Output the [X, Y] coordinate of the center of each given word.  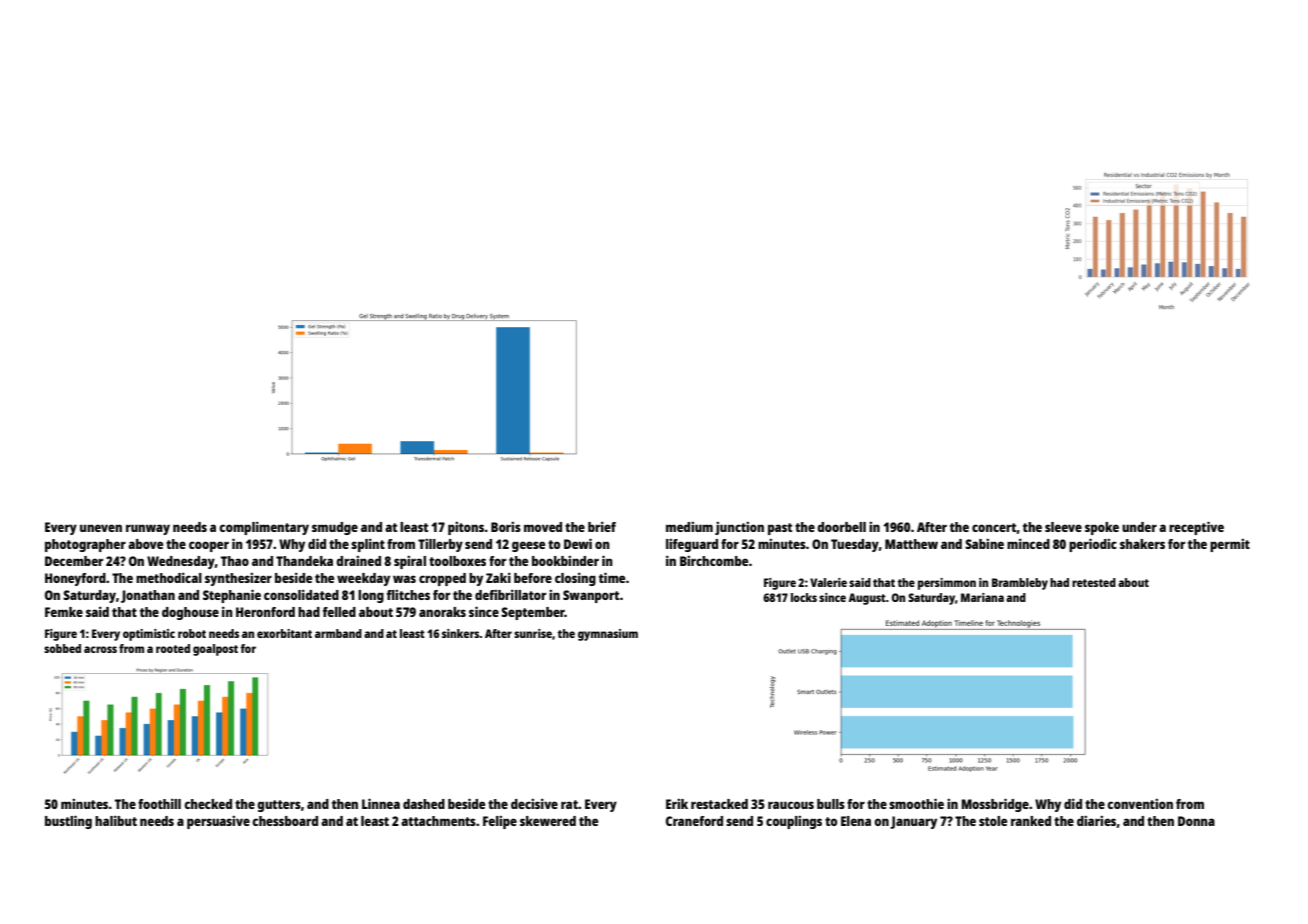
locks [804, 597]
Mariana [982, 597]
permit [1230, 545]
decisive [534, 804]
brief [602, 527]
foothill [159, 804]
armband [338, 633]
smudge [335, 528]
